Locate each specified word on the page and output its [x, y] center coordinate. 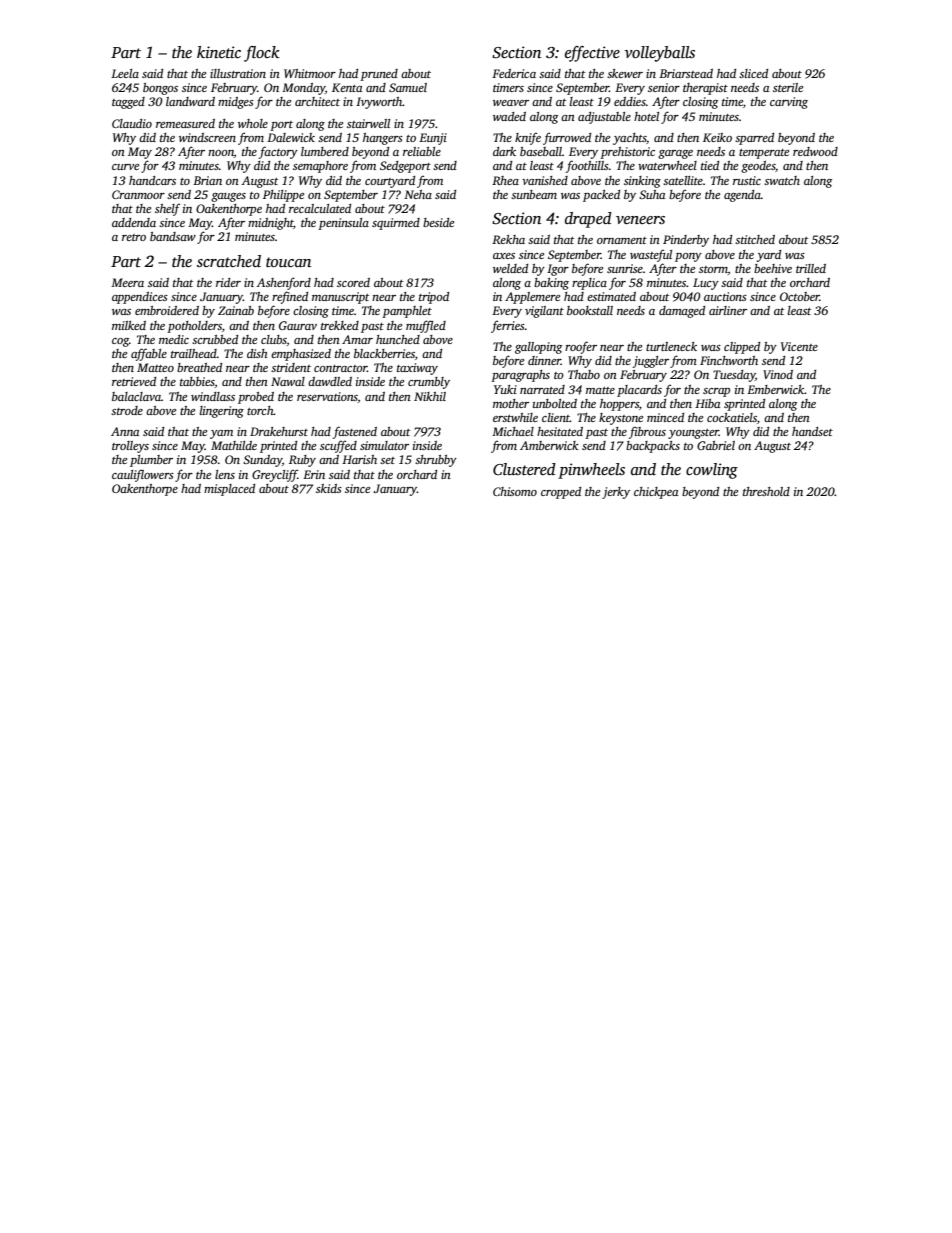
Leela [125, 73]
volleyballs [660, 54]
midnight [271, 224]
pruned [379, 75]
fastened [355, 432]
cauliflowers [143, 475]
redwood [815, 151]
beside [438, 222]
